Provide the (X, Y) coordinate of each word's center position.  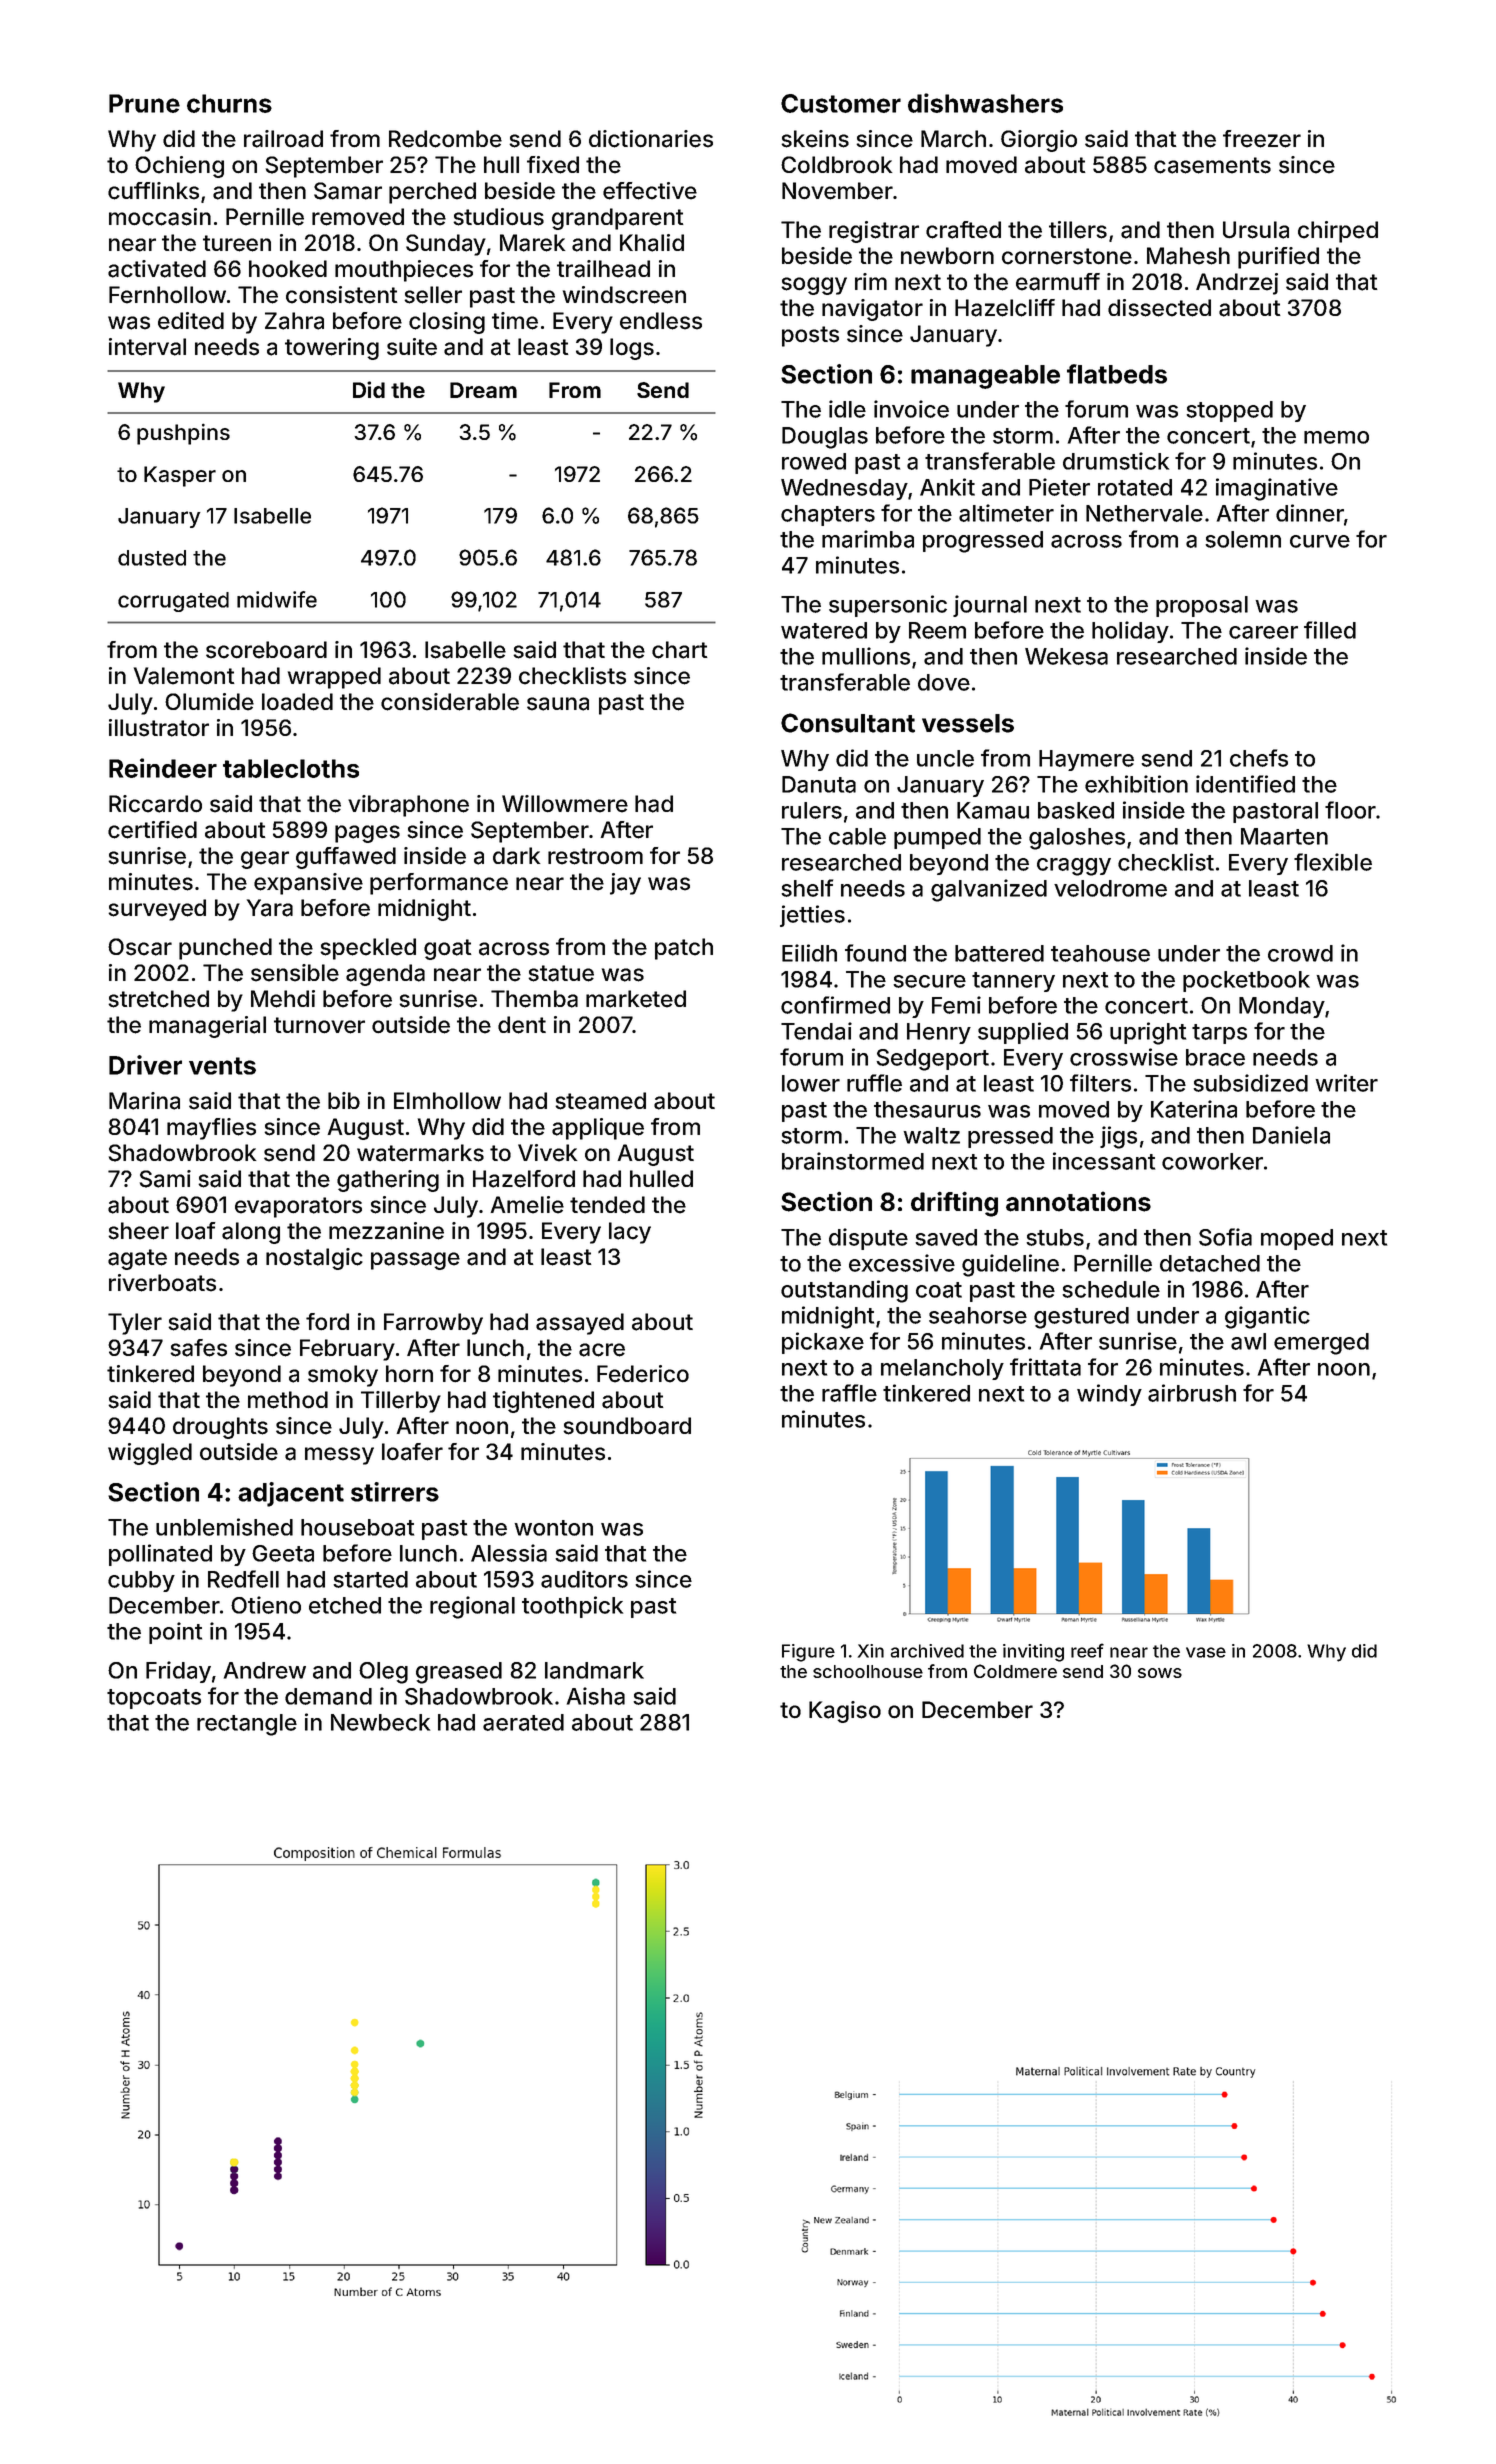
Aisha (596, 1696)
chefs (1259, 758)
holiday (1130, 632)
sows (1160, 1673)
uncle (945, 758)
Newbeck (380, 1722)
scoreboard (266, 650)
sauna (558, 704)
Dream (483, 390)
